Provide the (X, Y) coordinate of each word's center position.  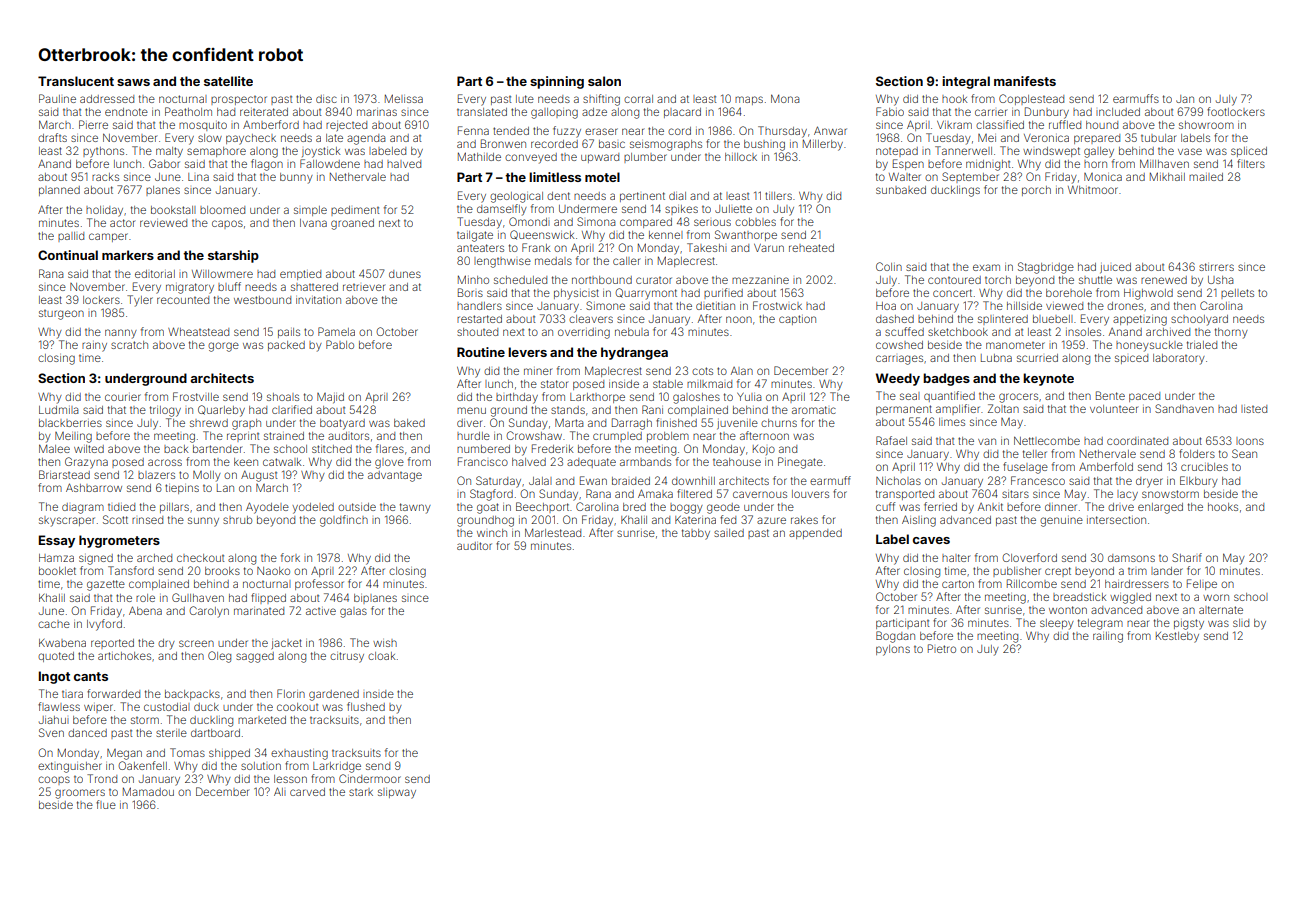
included (1118, 112)
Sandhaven (1184, 408)
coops (54, 780)
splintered (1003, 320)
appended (815, 534)
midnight (988, 165)
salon (604, 81)
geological (516, 197)
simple (310, 211)
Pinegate (800, 463)
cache (54, 624)
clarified (292, 409)
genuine (1061, 522)
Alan (742, 371)
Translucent (76, 81)
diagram (83, 508)
